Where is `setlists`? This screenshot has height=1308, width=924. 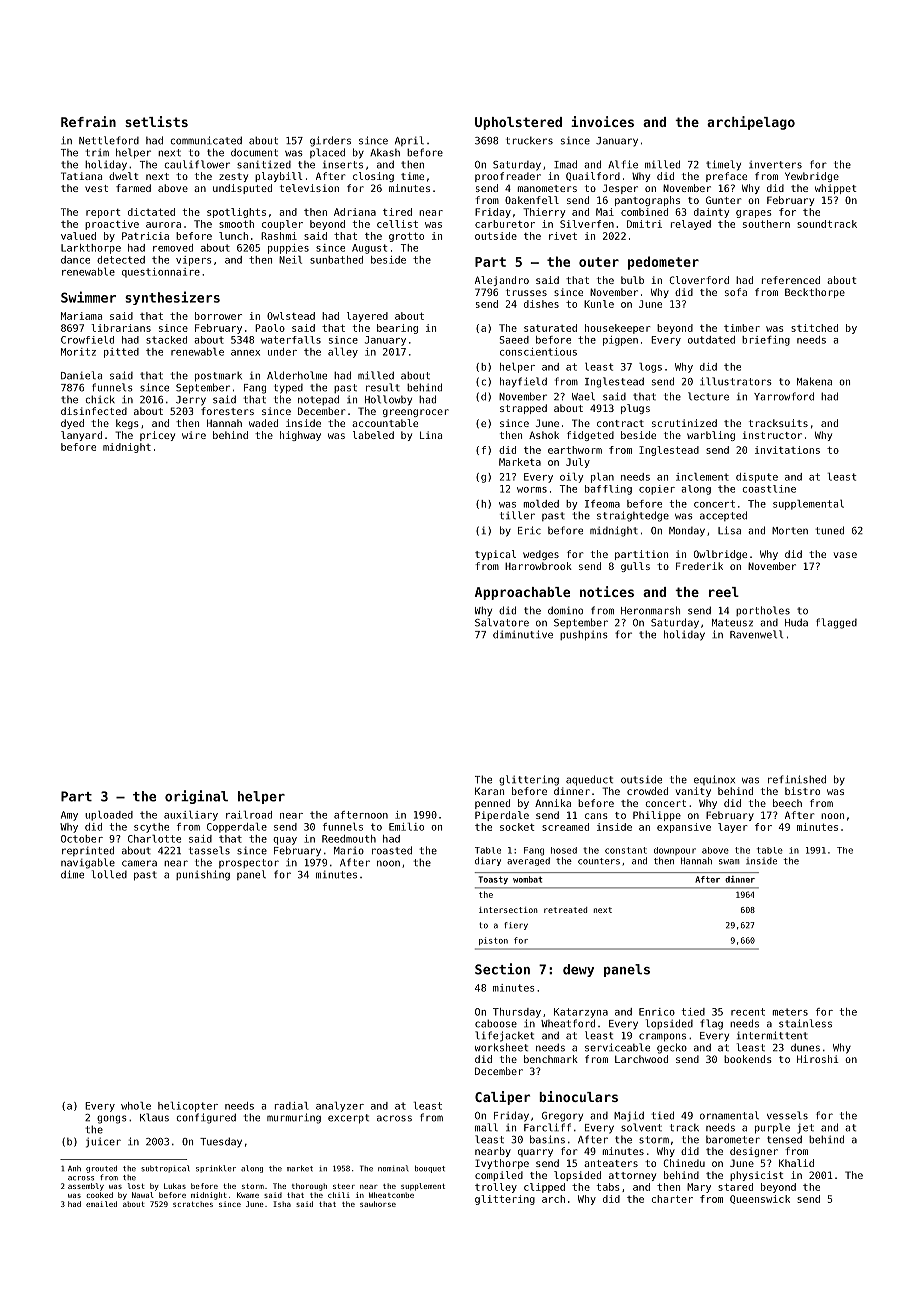
setlists is located at coordinates (156, 121).
